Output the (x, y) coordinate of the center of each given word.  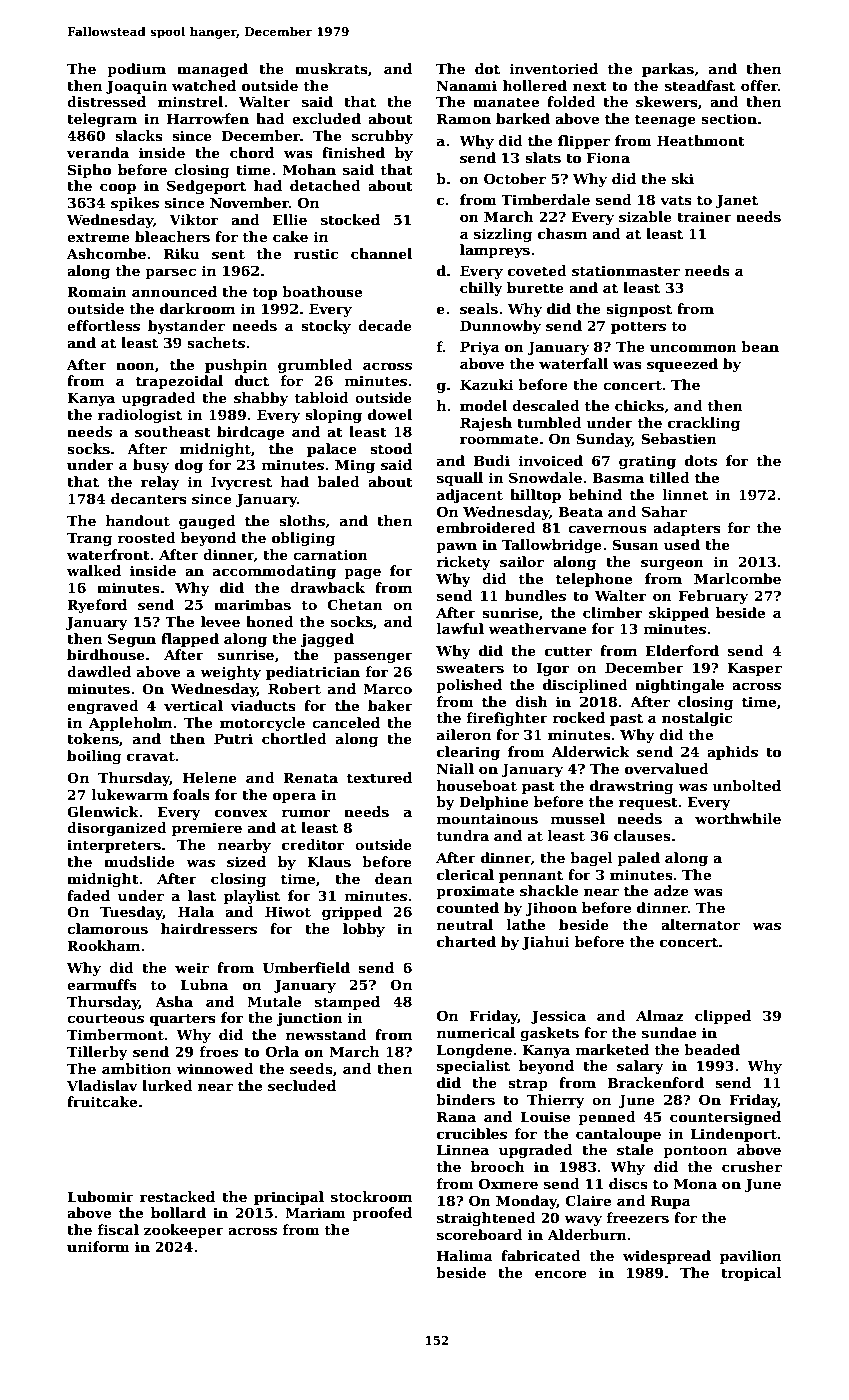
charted (466, 941)
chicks (639, 405)
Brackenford (655, 1082)
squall (460, 479)
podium (136, 70)
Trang (89, 539)
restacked (177, 1196)
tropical (751, 1274)
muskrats (331, 68)
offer (759, 85)
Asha (174, 1001)
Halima (465, 1255)
